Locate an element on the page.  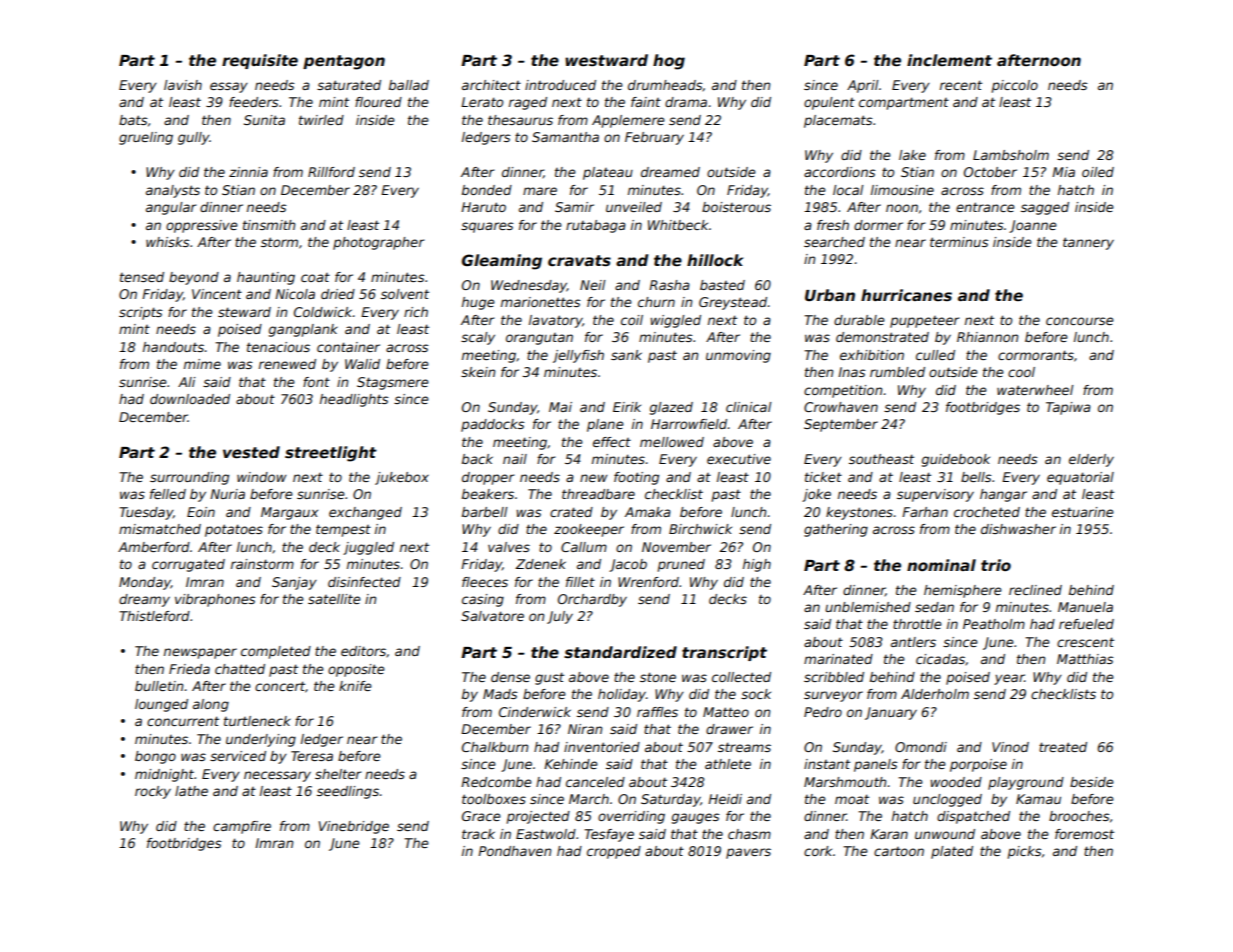
September is located at coordinates (841, 425).
